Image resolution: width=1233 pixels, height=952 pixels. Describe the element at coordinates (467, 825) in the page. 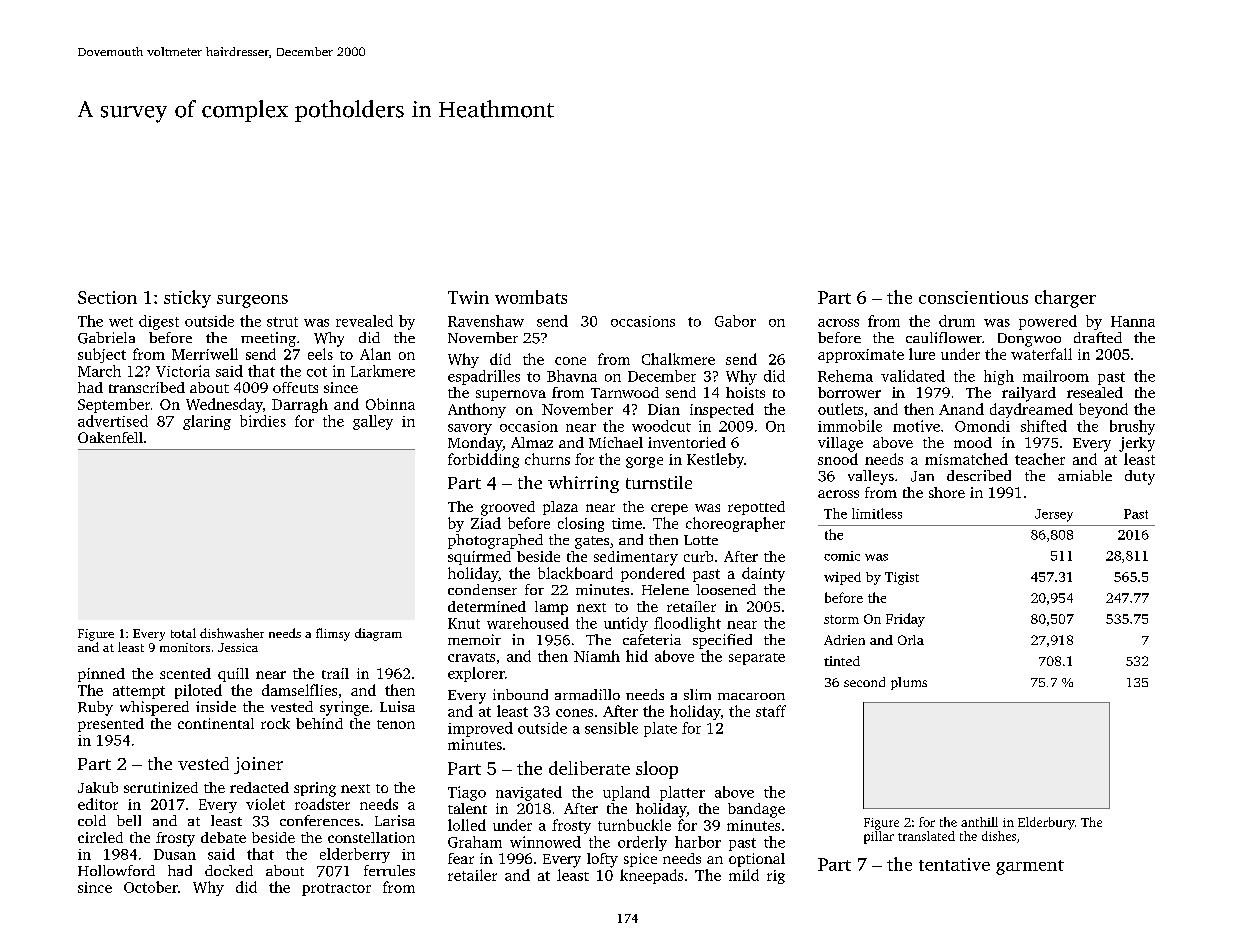

I see `lolled` at that location.
